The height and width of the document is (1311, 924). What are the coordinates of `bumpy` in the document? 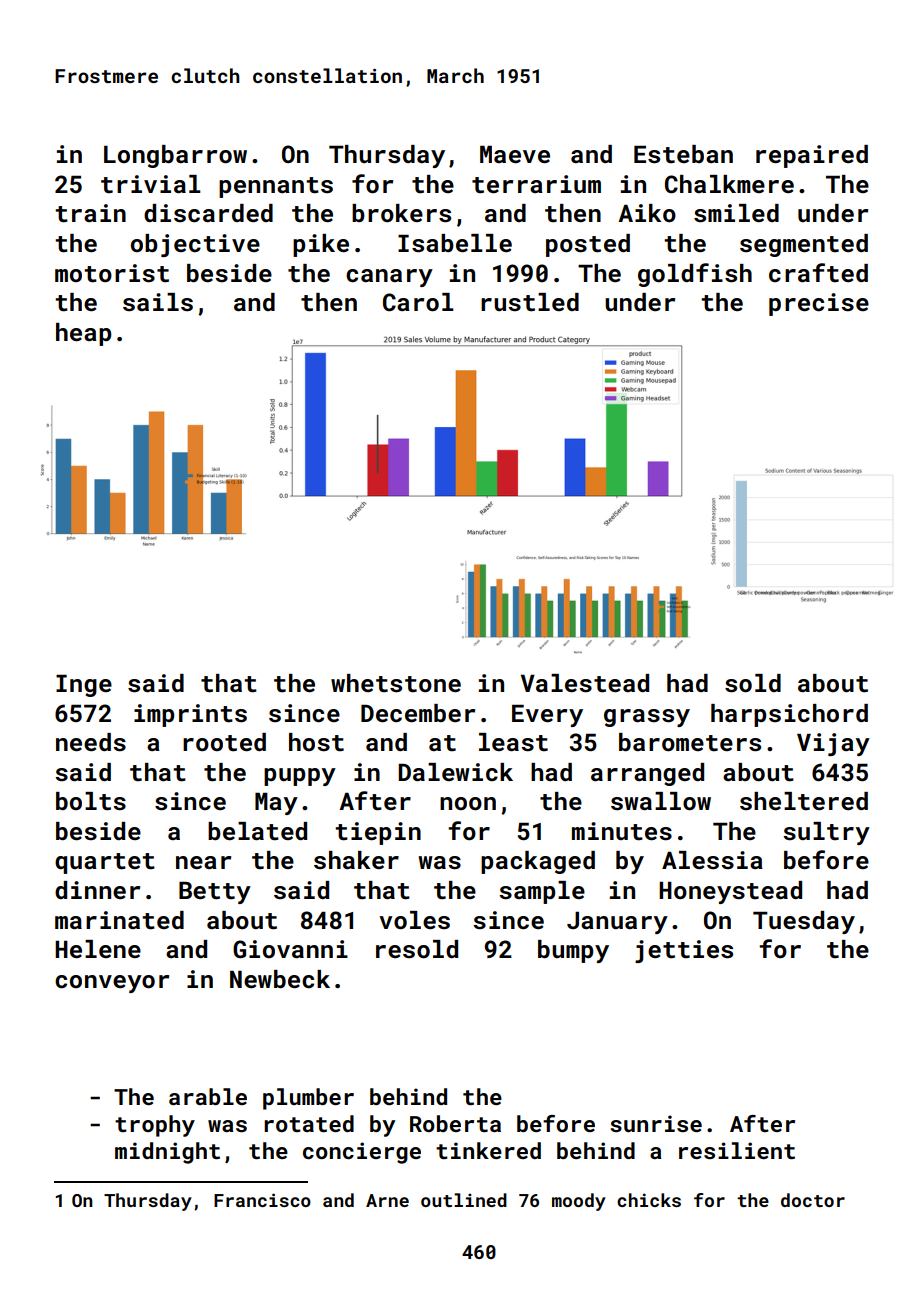 It's located at (573, 951).
